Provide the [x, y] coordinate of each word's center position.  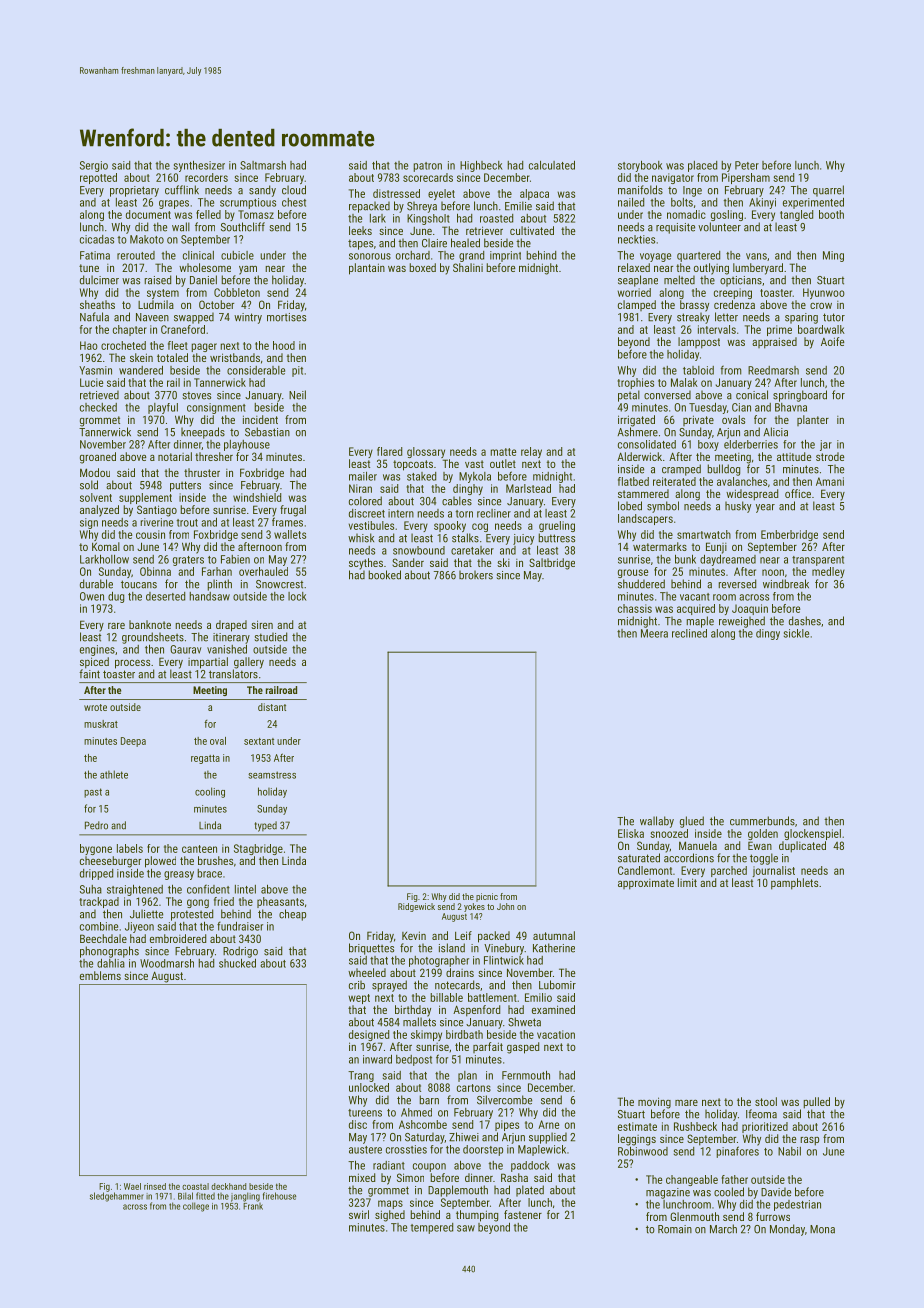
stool [766, 1101]
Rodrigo [240, 952]
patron [427, 167]
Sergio [94, 166]
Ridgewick [416, 907]
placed [702, 166]
